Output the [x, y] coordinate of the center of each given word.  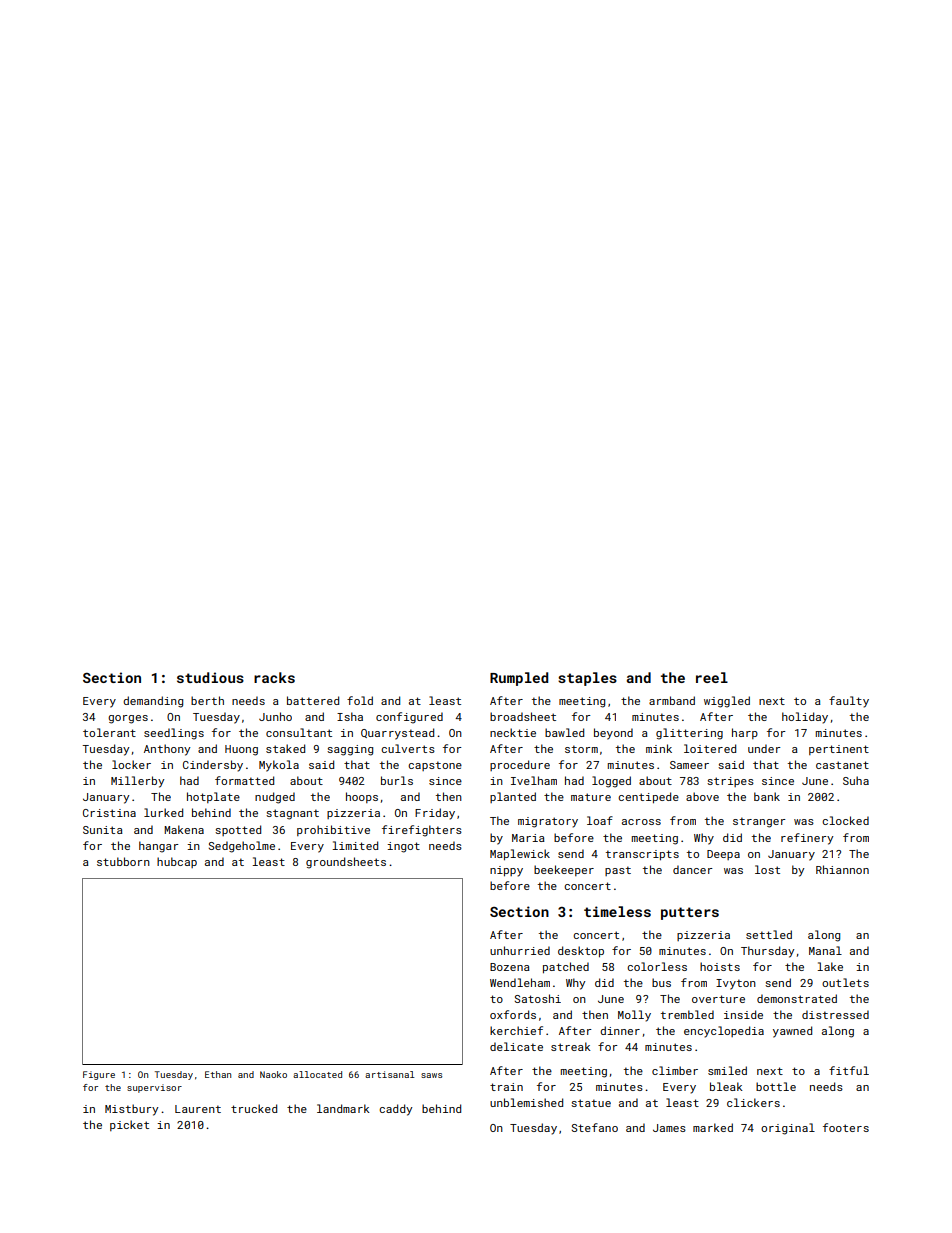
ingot [403, 847]
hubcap [177, 862]
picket [129, 1125]
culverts [408, 748]
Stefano [595, 1127]
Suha [856, 780]
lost [767, 869]
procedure [520, 765]
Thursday [767, 952]
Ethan [218, 1074]
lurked [163, 812]
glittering [689, 734]
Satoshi [538, 998]
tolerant [109, 732]
